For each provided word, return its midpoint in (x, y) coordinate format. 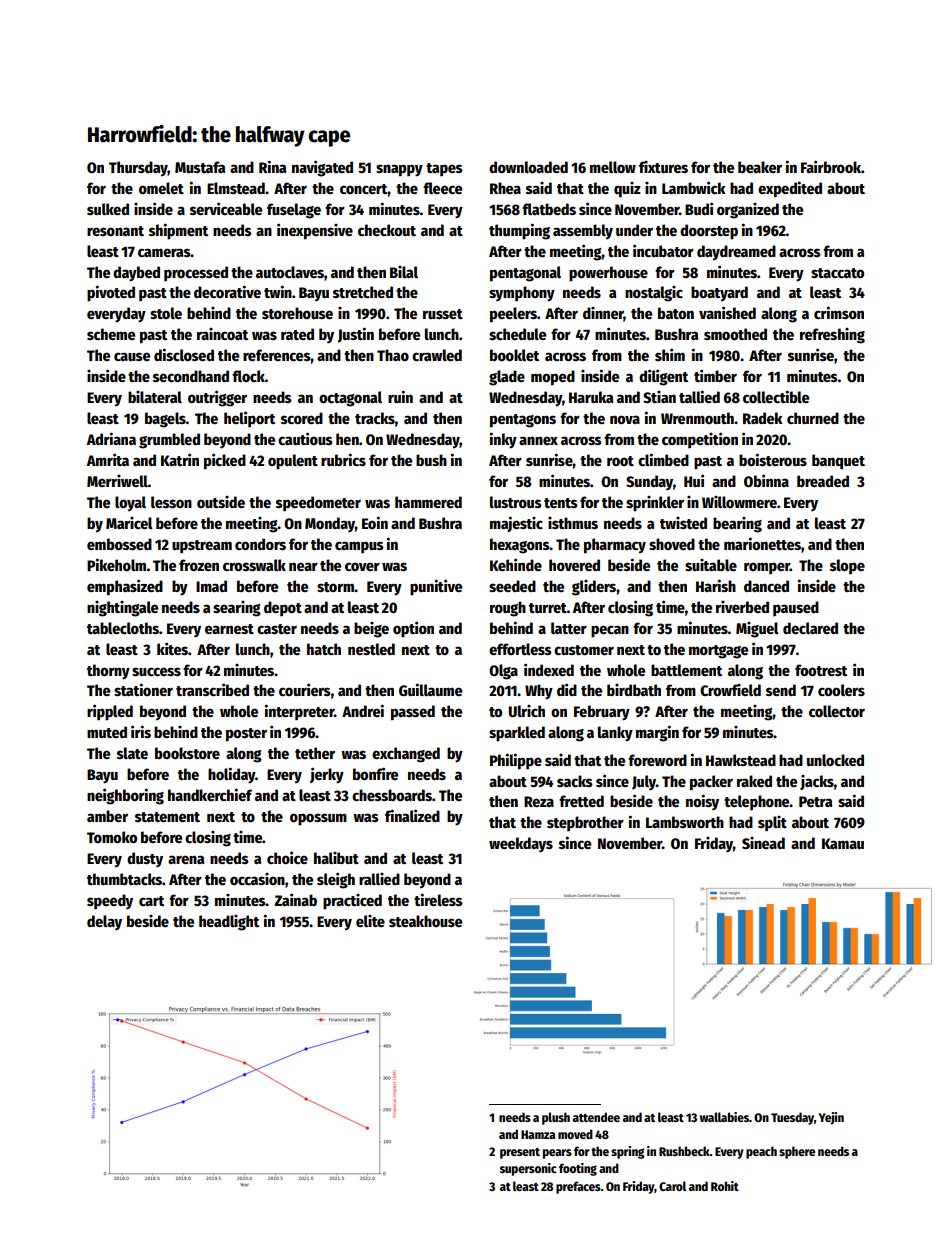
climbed (663, 459)
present (520, 1153)
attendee (596, 1117)
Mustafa (200, 167)
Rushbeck (684, 1151)
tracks (375, 418)
